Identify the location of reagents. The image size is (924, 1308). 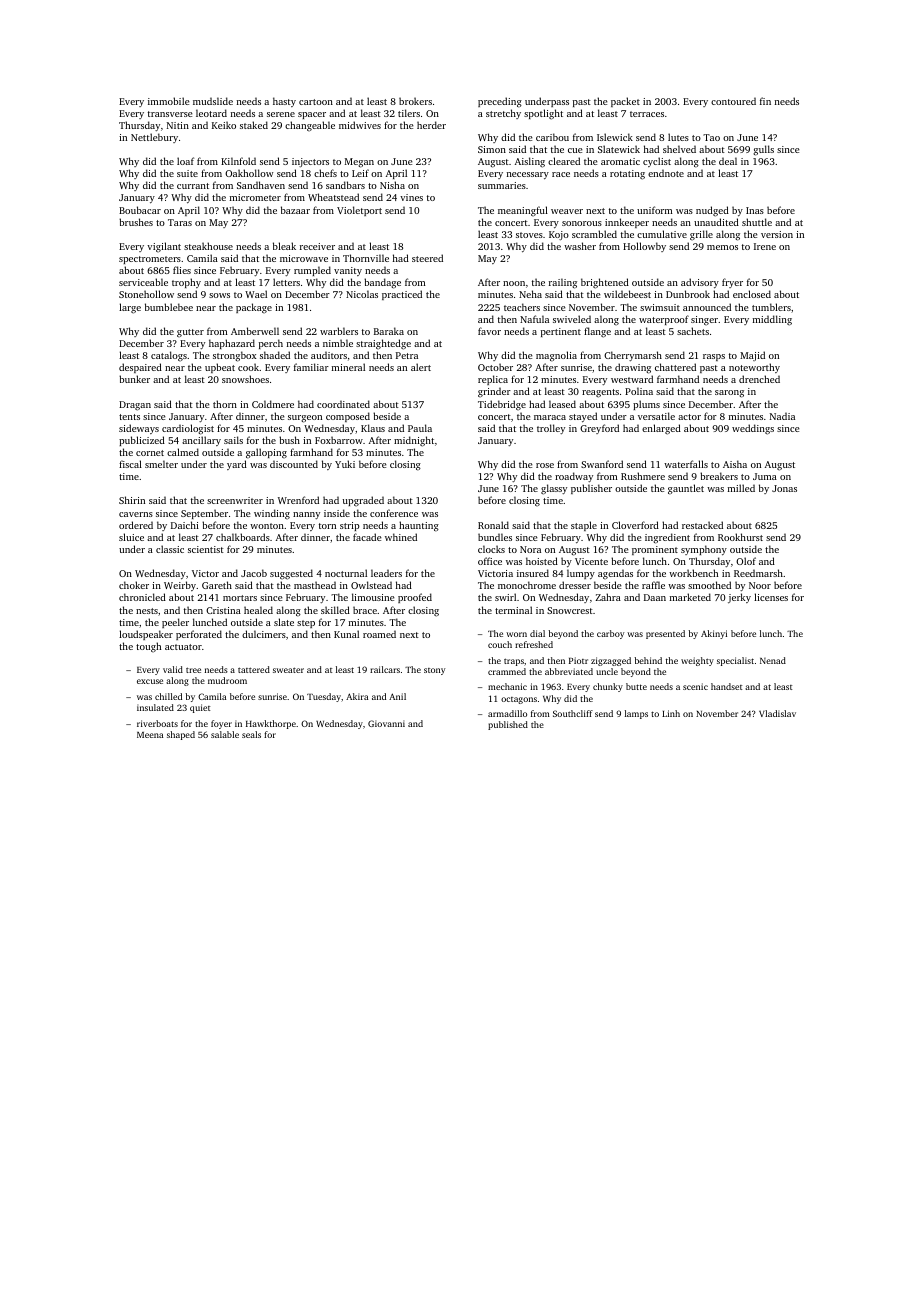
(600, 393).
